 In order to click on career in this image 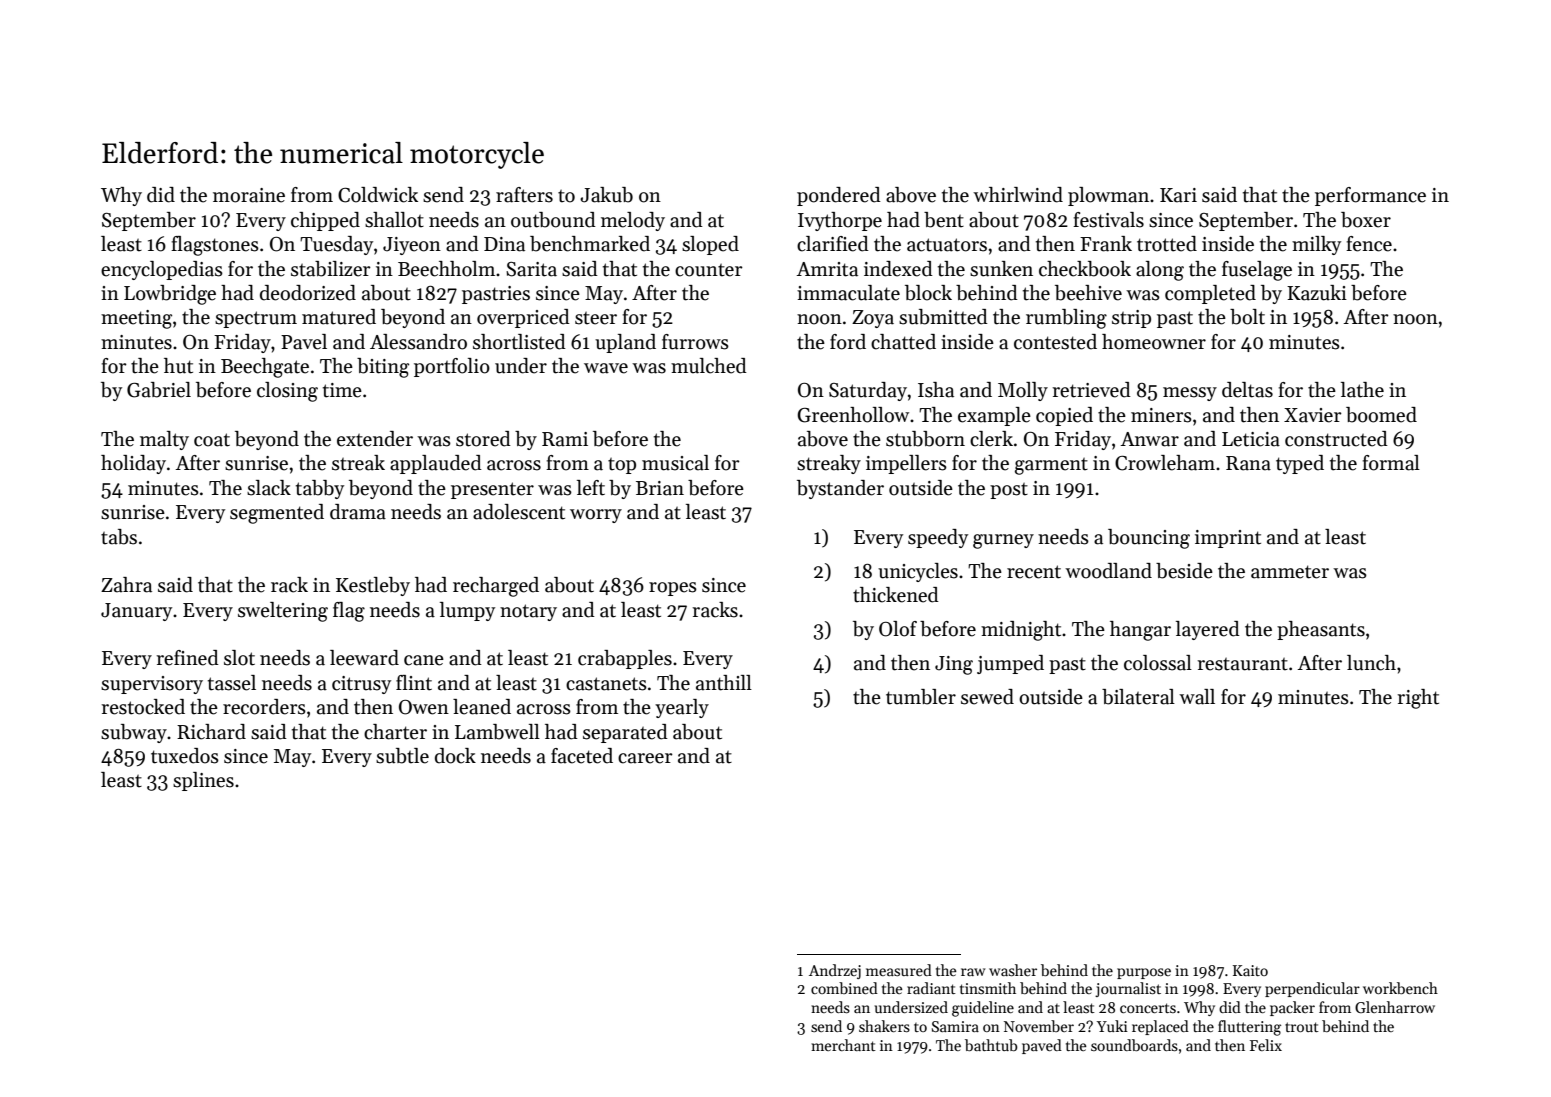, I will do `click(645, 758)`.
